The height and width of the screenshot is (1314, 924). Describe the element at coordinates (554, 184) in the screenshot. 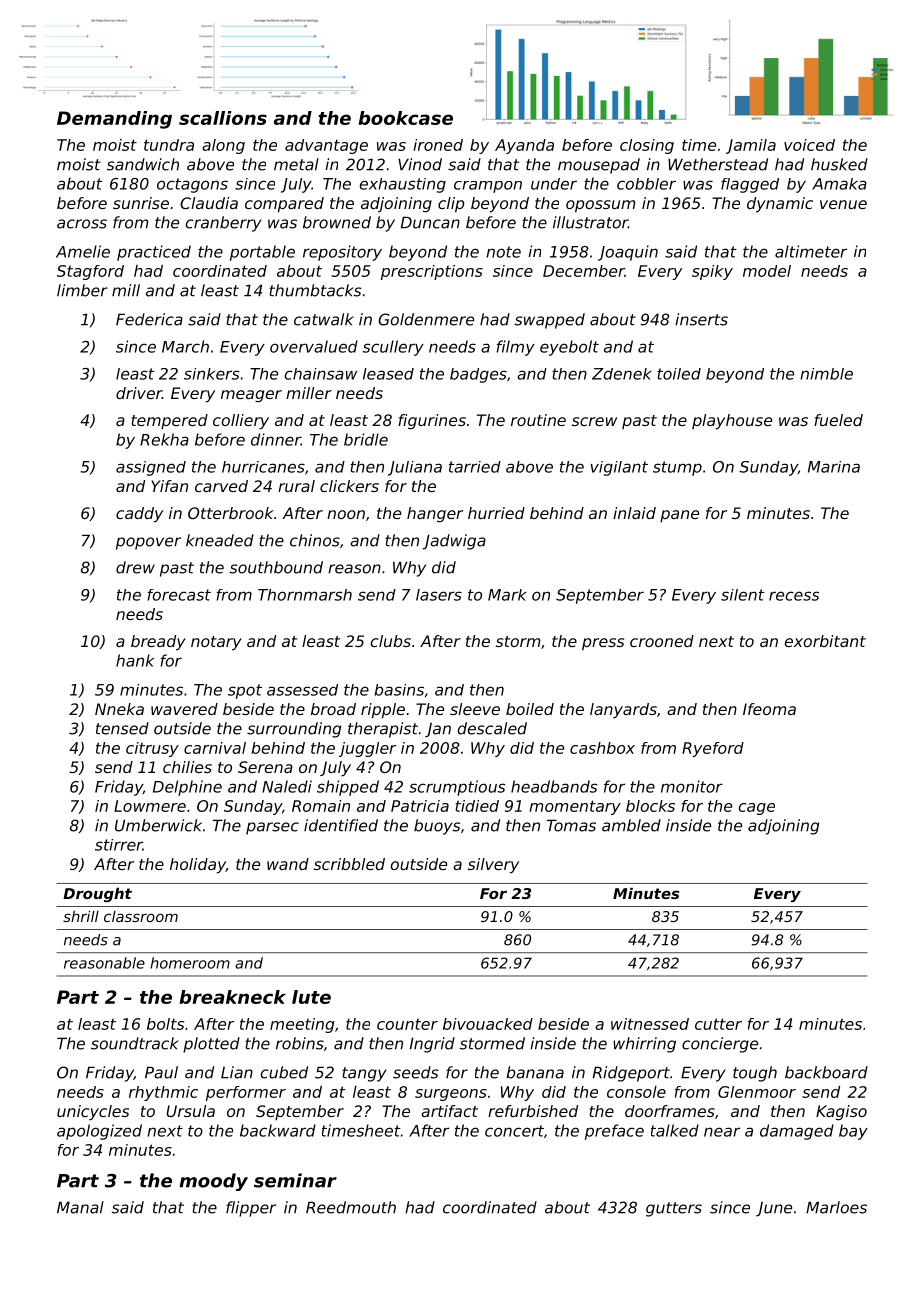

I see `under` at that location.
